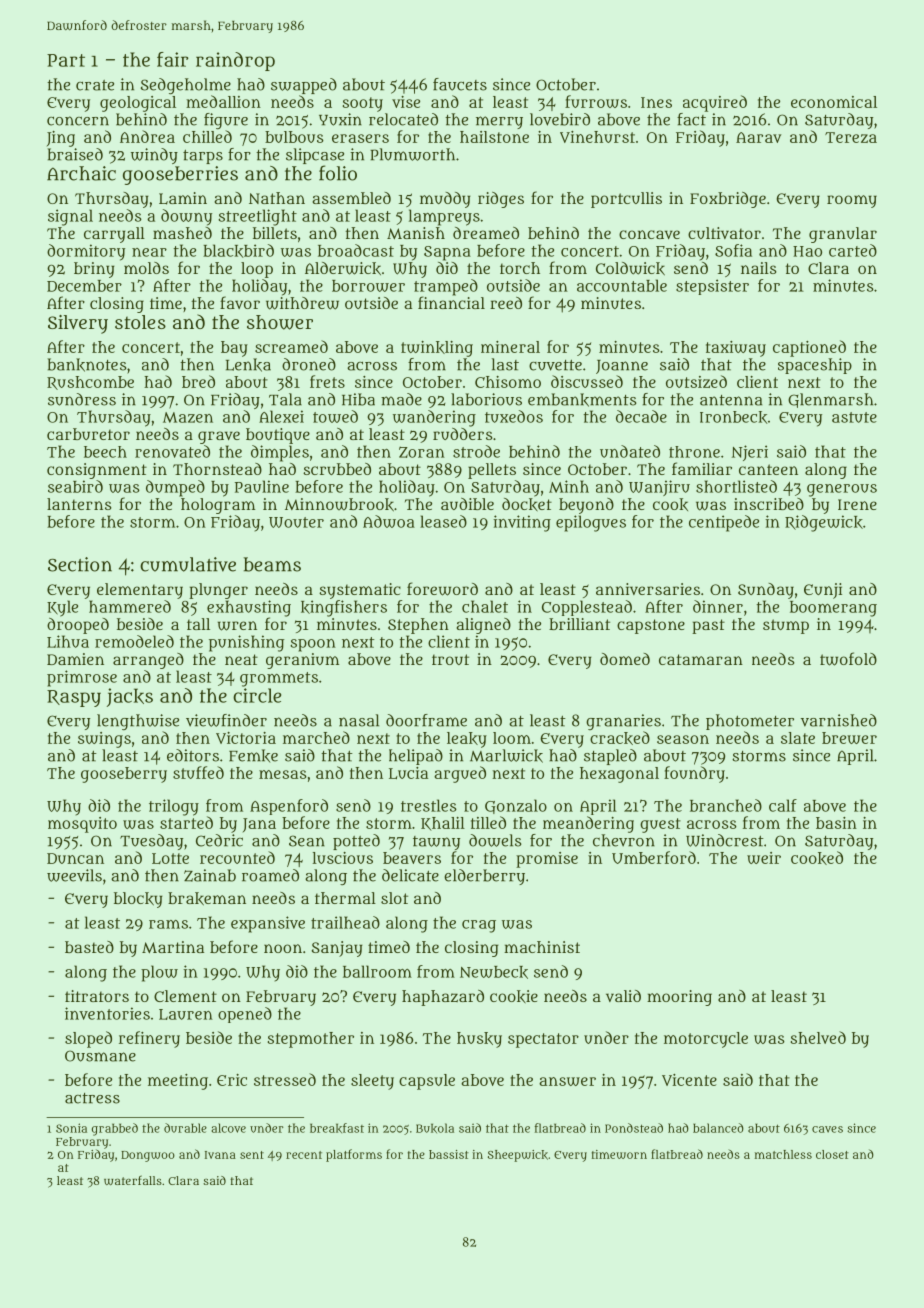  Describe the element at coordinates (78, 324) in the page. I see `Silvery` at that location.
